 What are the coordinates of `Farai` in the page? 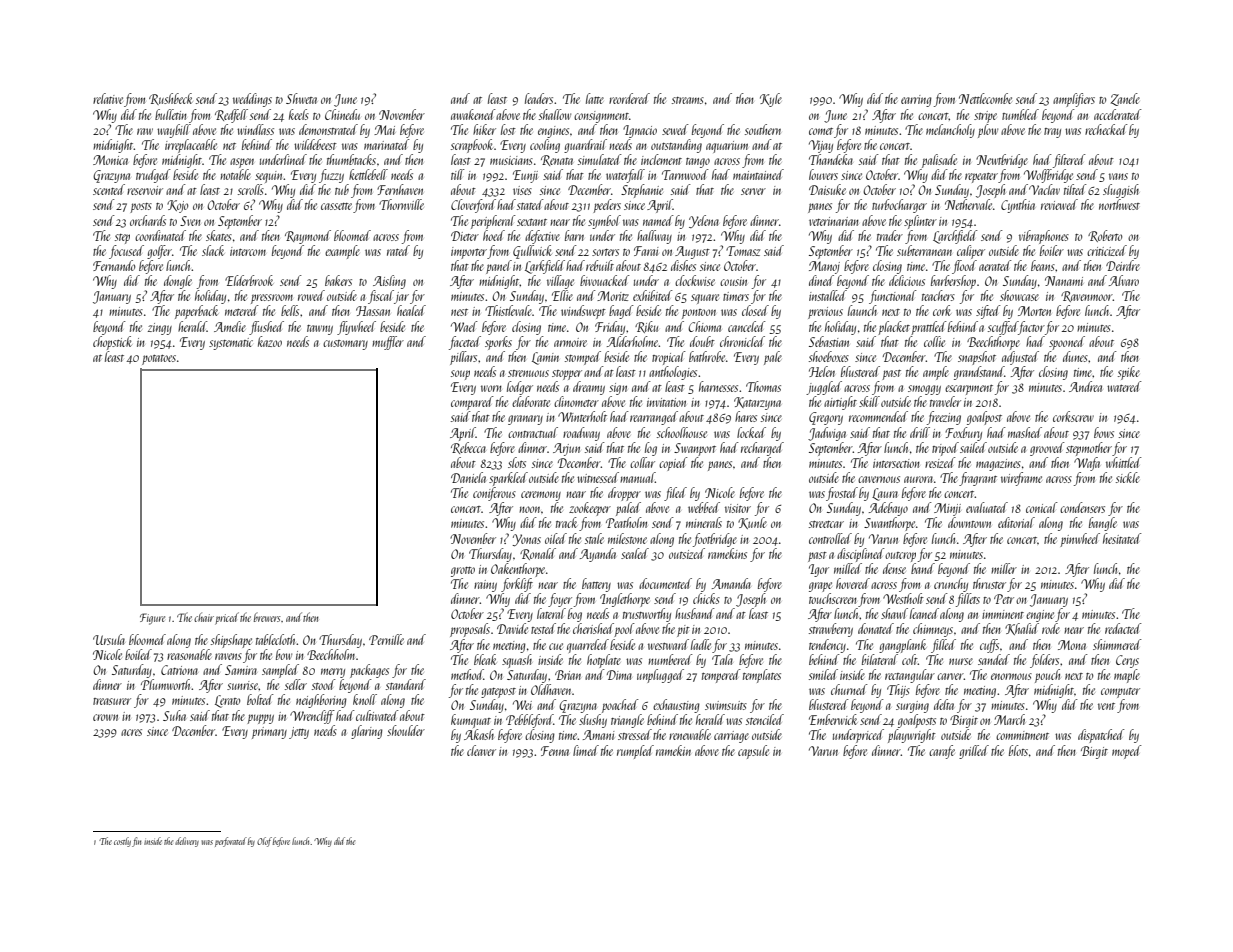 It's located at (646, 251).
